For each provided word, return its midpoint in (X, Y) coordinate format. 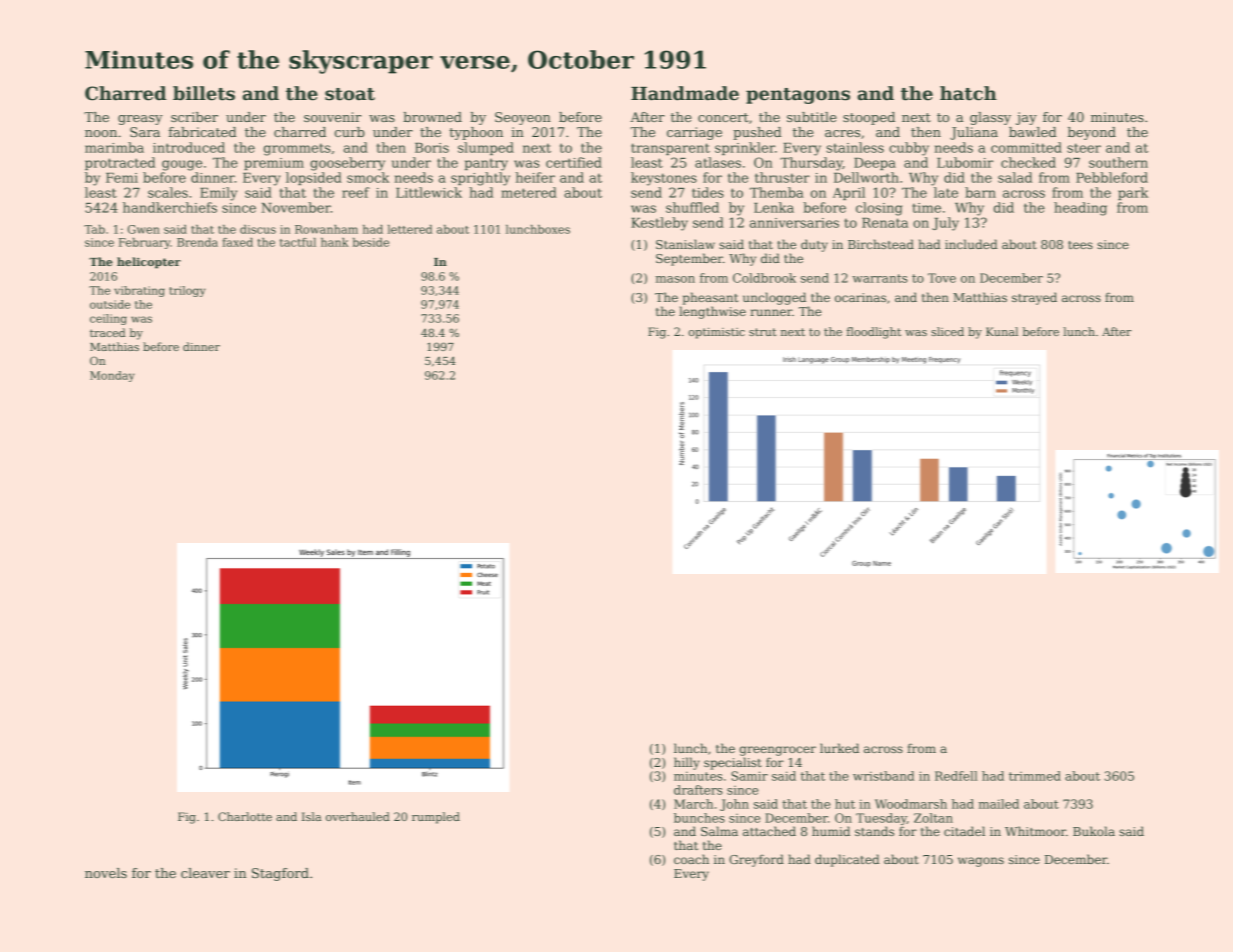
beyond (1092, 133)
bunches (699, 818)
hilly (687, 763)
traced (108, 332)
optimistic (716, 333)
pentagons (798, 96)
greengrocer (778, 751)
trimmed (1035, 776)
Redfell (956, 776)
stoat (350, 94)
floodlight (874, 333)
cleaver (205, 873)
